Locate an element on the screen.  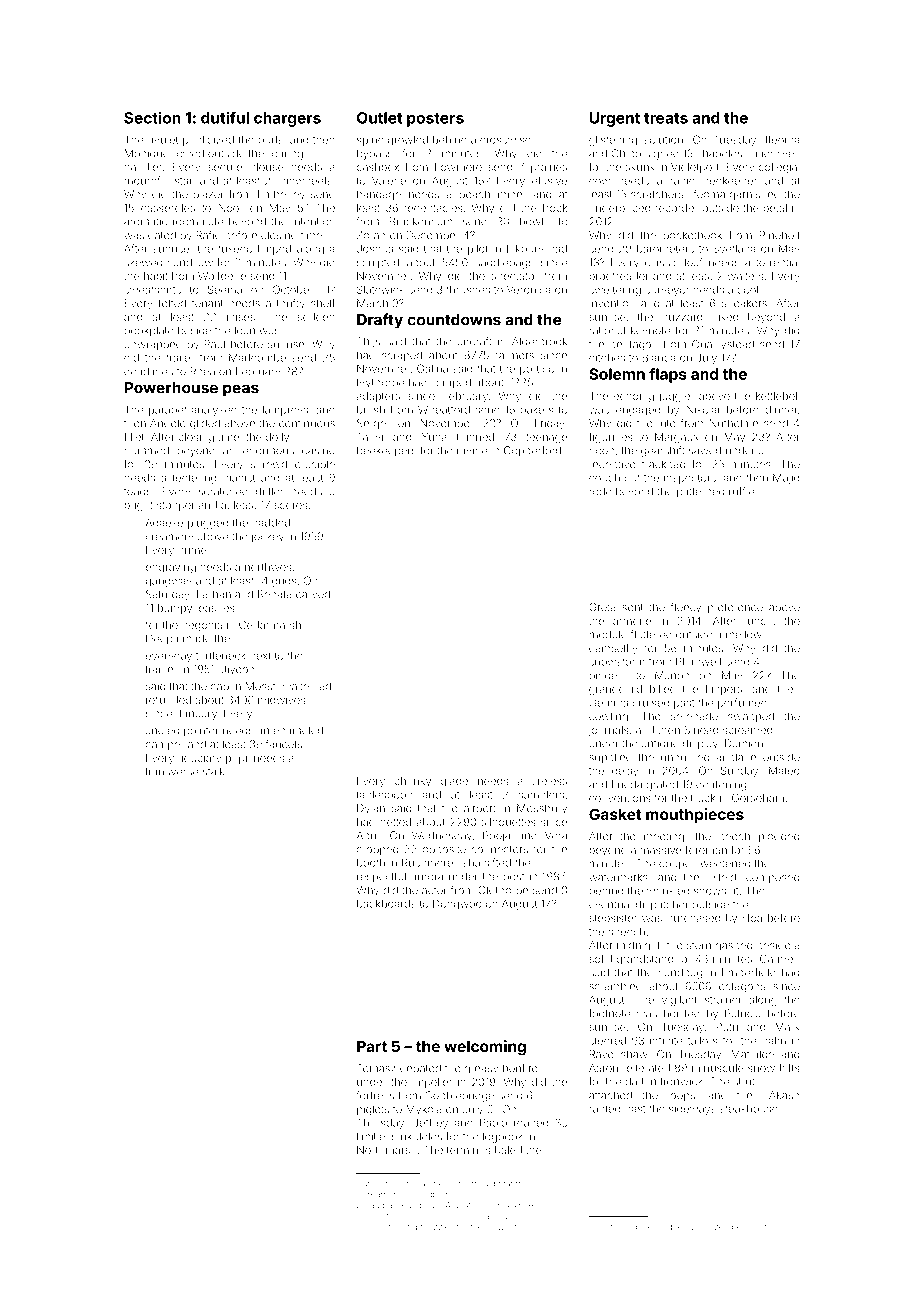
Emberley is located at coordinates (281, 195).
